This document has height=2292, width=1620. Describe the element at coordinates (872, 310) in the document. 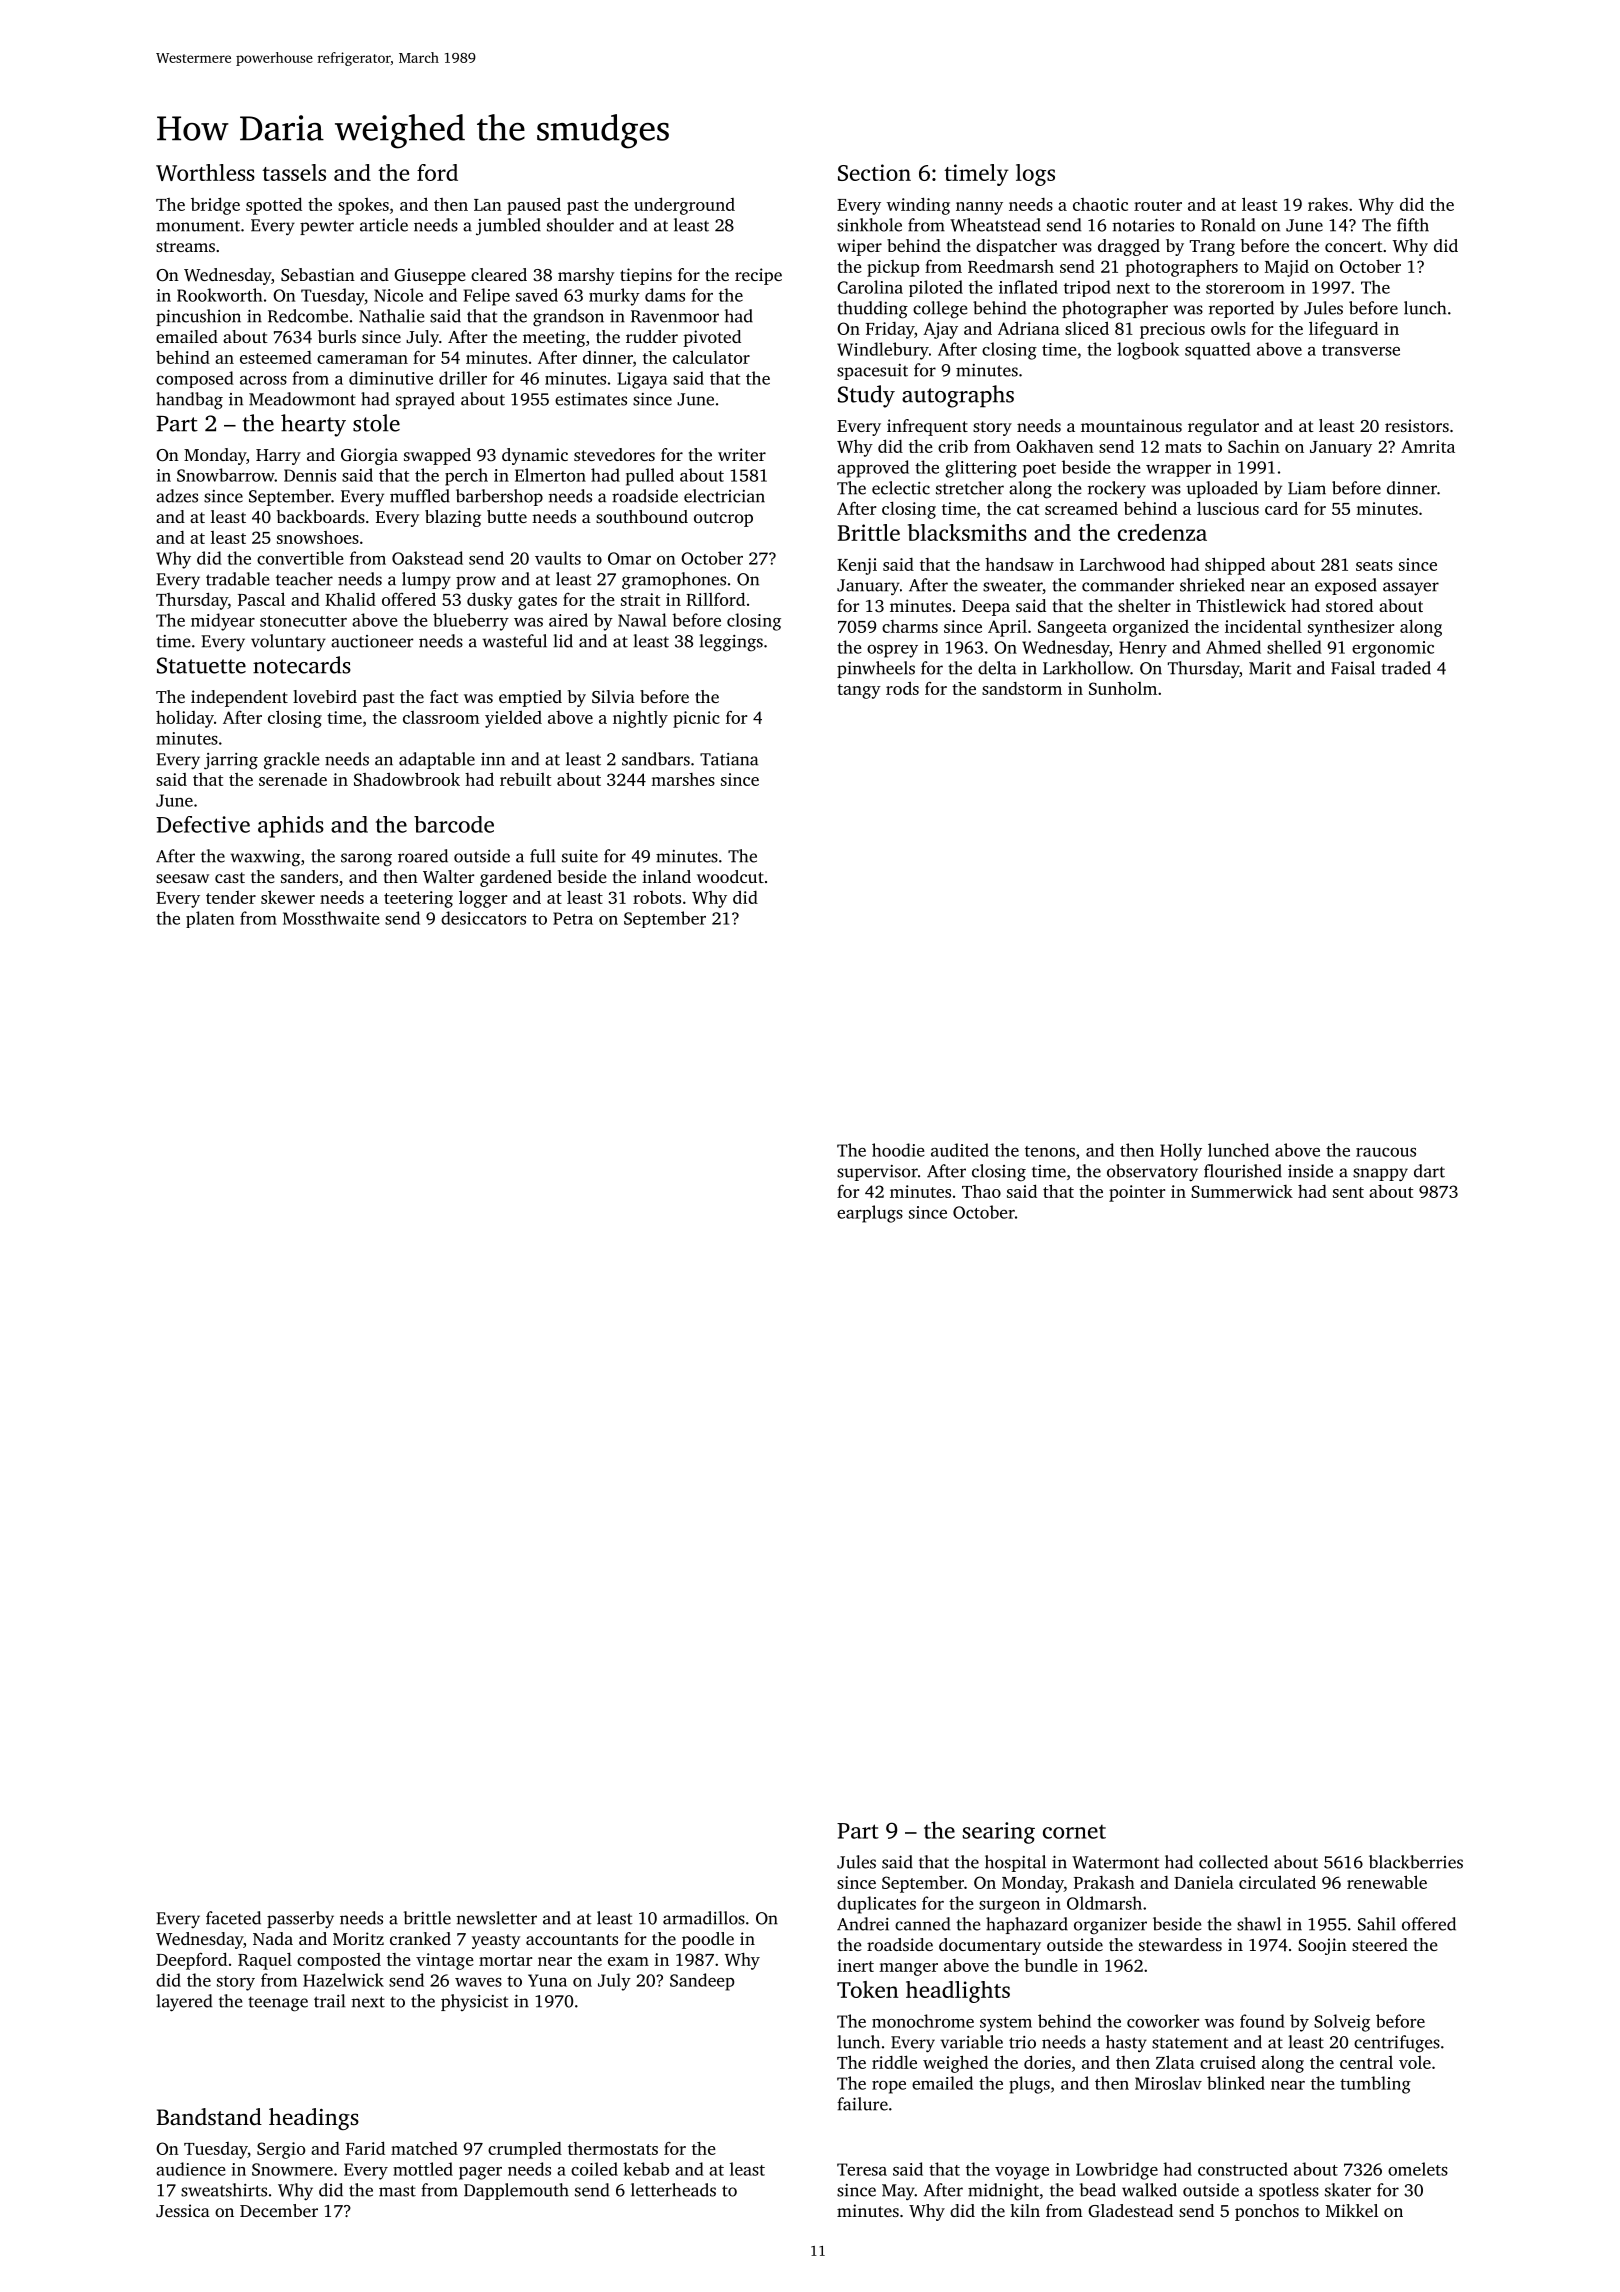

I see `thudding` at that location.
